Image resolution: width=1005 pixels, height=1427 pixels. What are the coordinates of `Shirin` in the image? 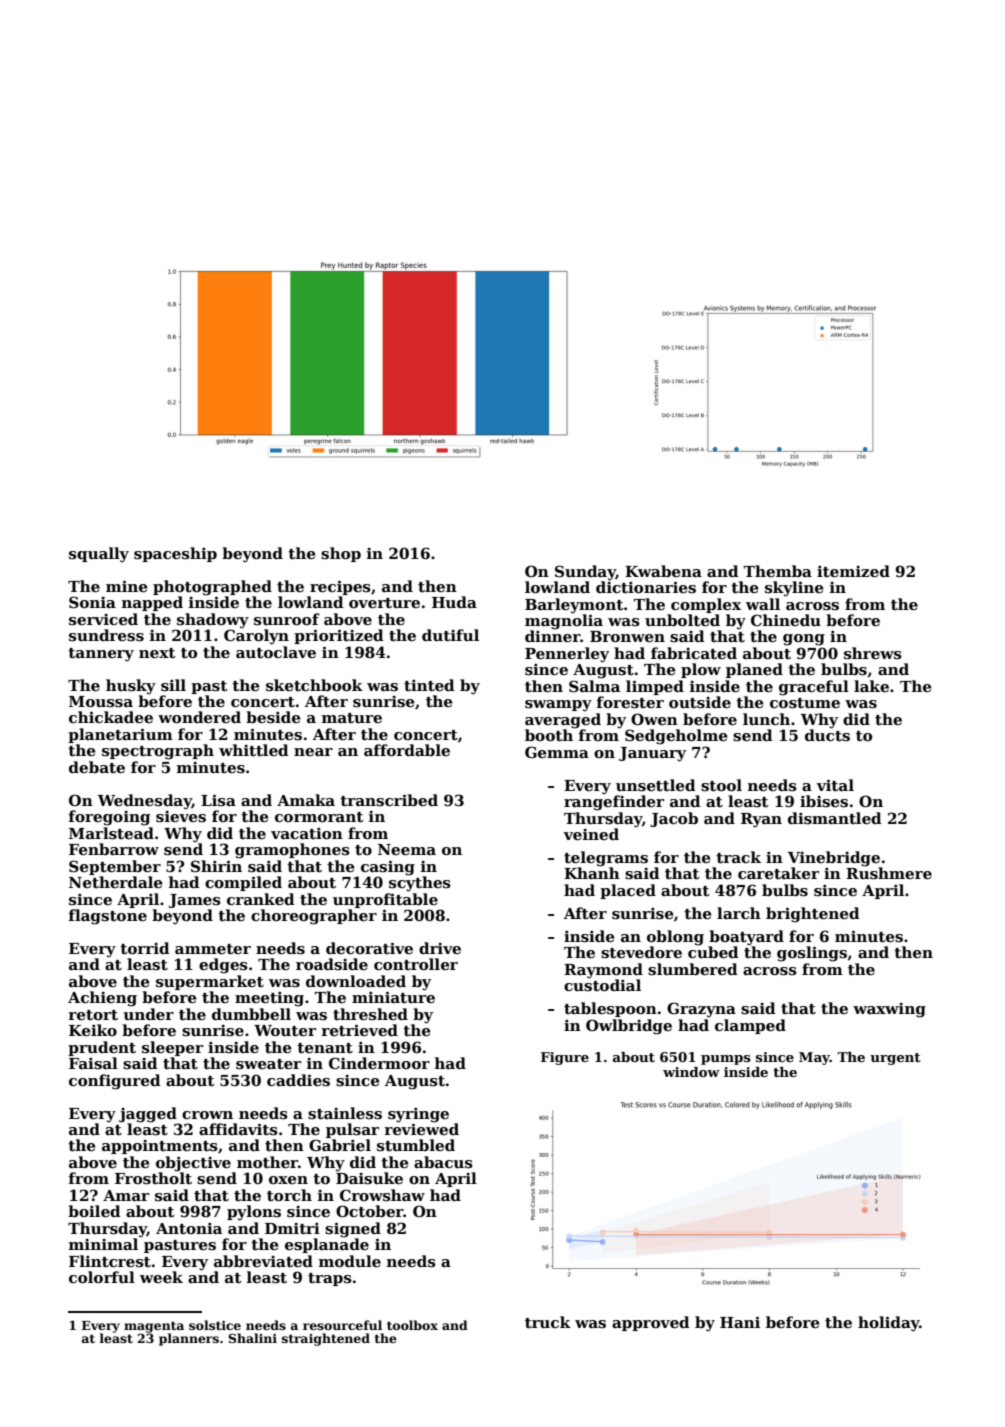 It's located at (216, 866).
